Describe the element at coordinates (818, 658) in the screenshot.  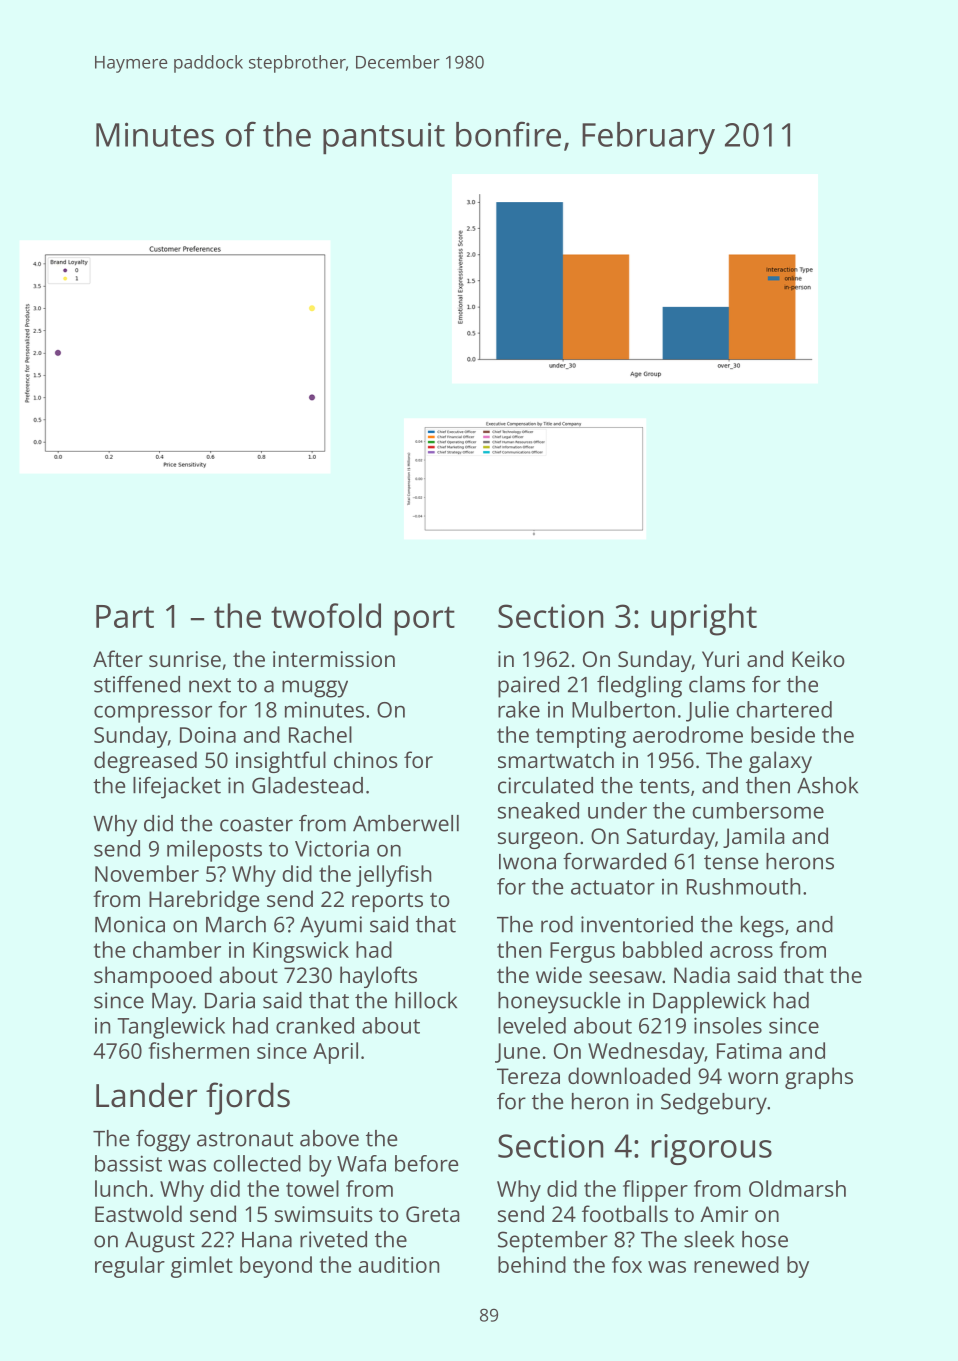
I see `Keiko` at that location.
